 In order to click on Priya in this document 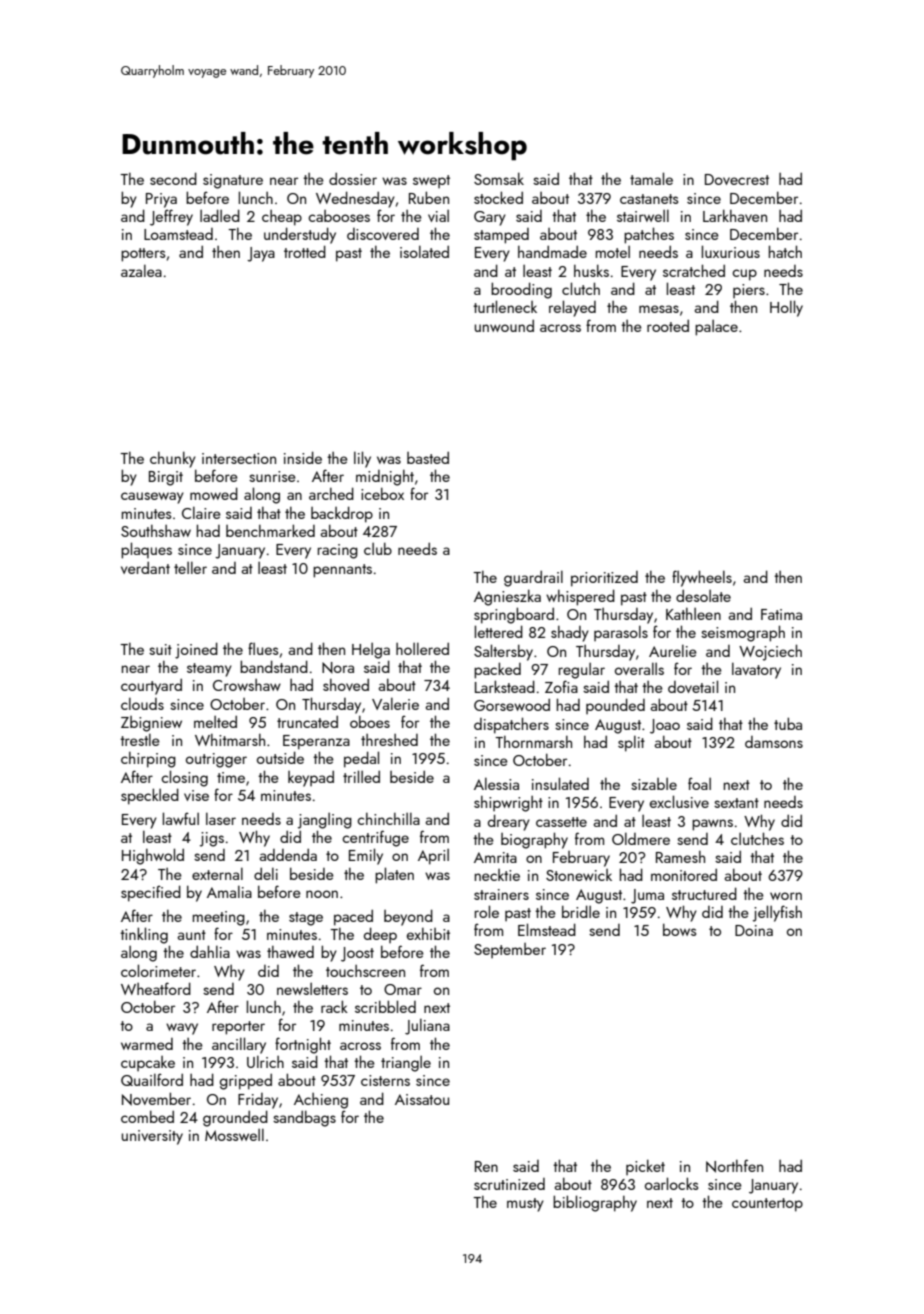, I will do `click(161, 200)`.
